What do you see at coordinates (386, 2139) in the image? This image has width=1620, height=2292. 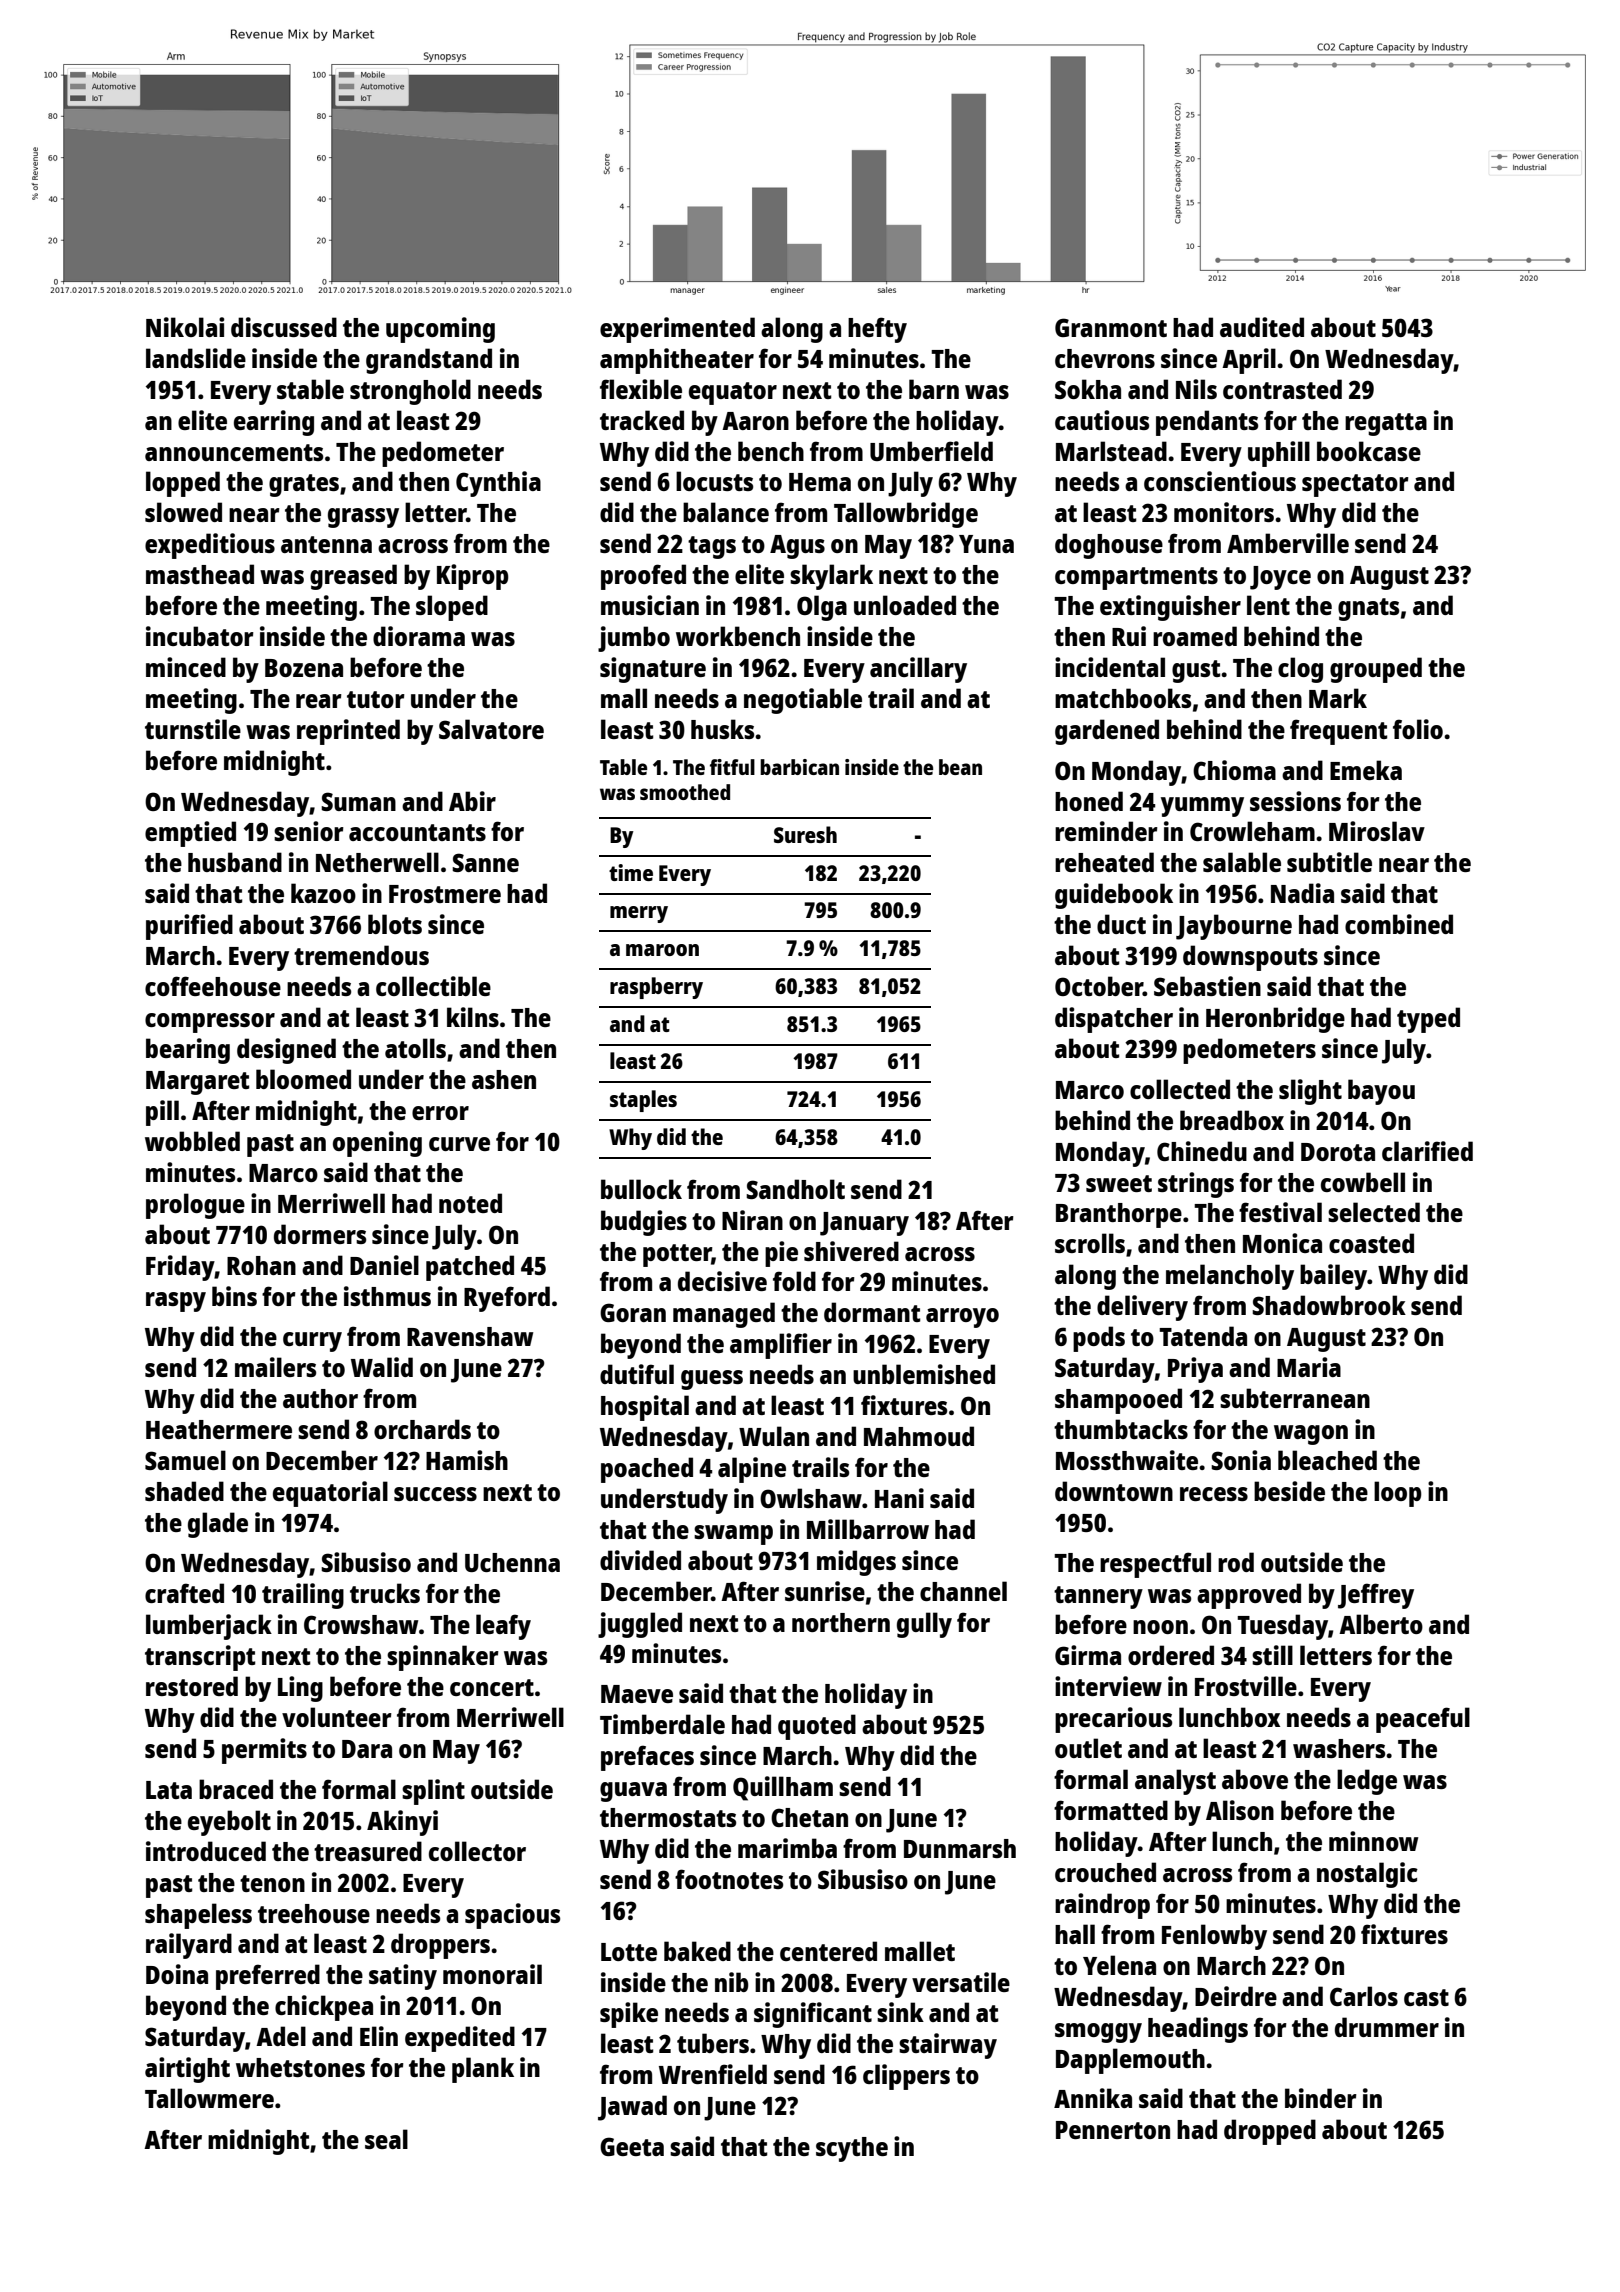 I see `seal` at bounding box center [386, 2139].
